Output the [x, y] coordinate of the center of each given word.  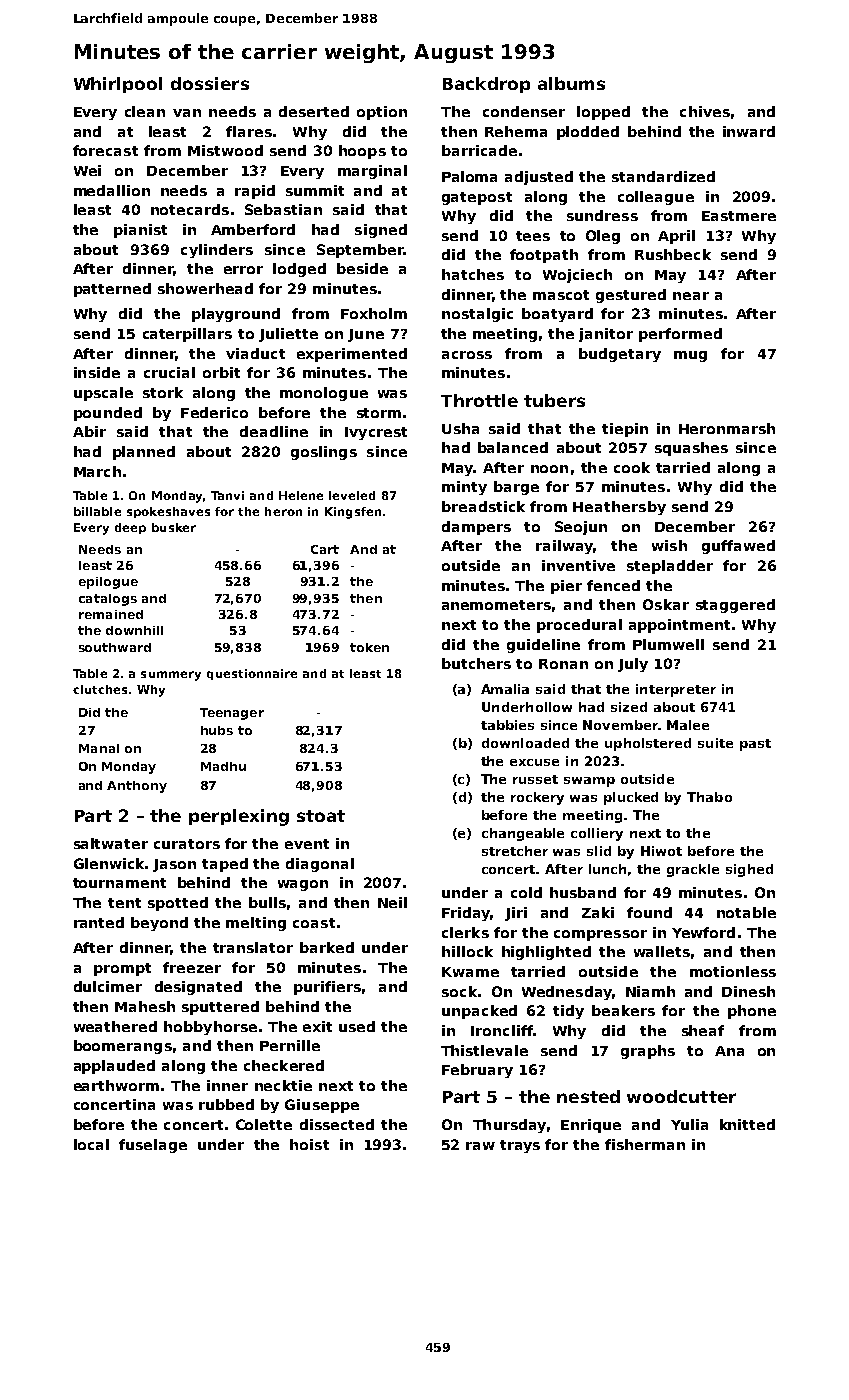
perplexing [239, 817]
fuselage [153, 1146]
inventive [578, 565]
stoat [321, 816]
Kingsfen [353, 513]
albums [571, 83]
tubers [554, 400]
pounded [108, 414]
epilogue [108, 583]
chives [705, 111]
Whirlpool [118, 85]
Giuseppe [322, 1106]
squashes [691, 449]
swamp [589, 782]
